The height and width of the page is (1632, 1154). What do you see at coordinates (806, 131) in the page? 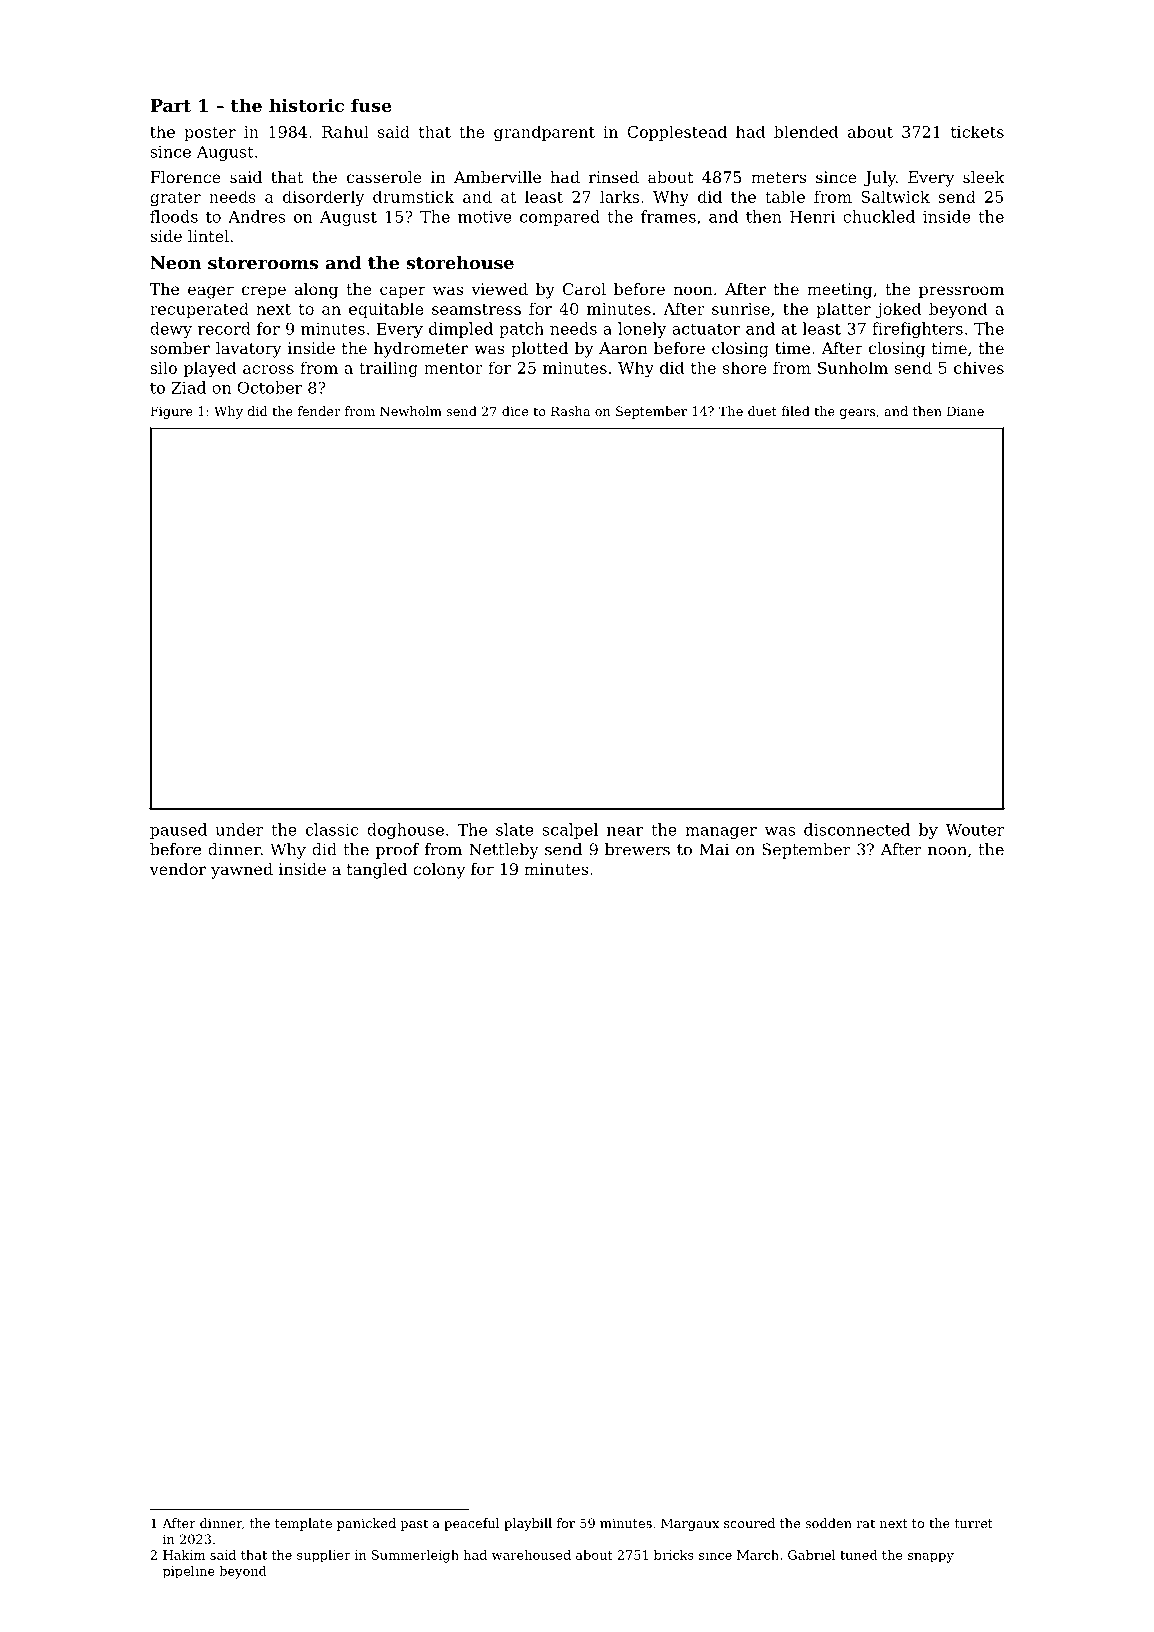
I see `blended` at bounding box center [806, 131].
